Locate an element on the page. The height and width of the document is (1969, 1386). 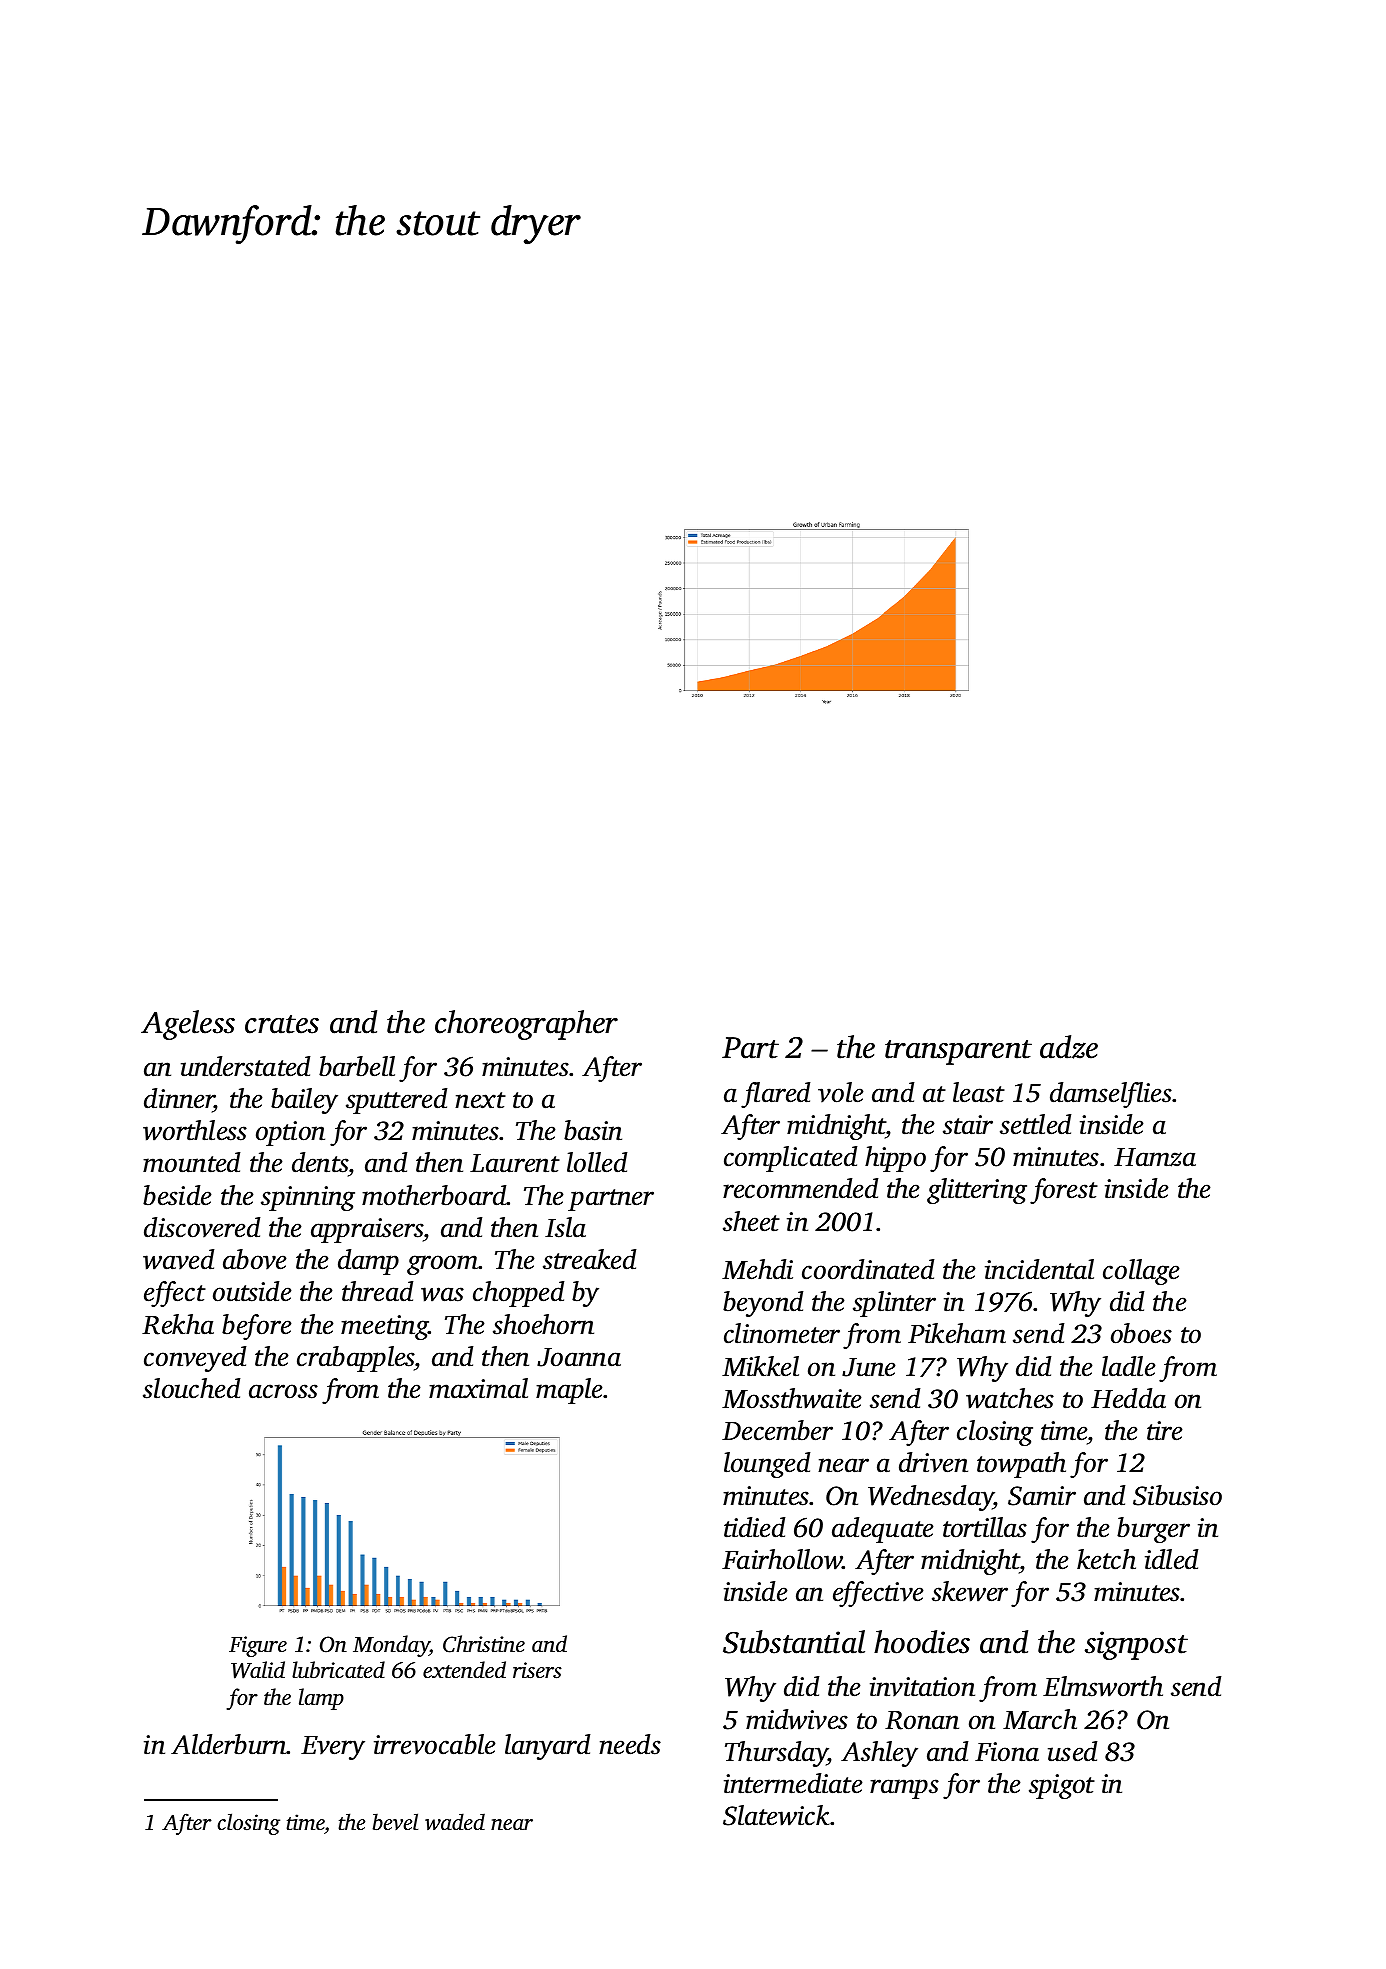
Ageless is located at coordinates (188, 1025).
